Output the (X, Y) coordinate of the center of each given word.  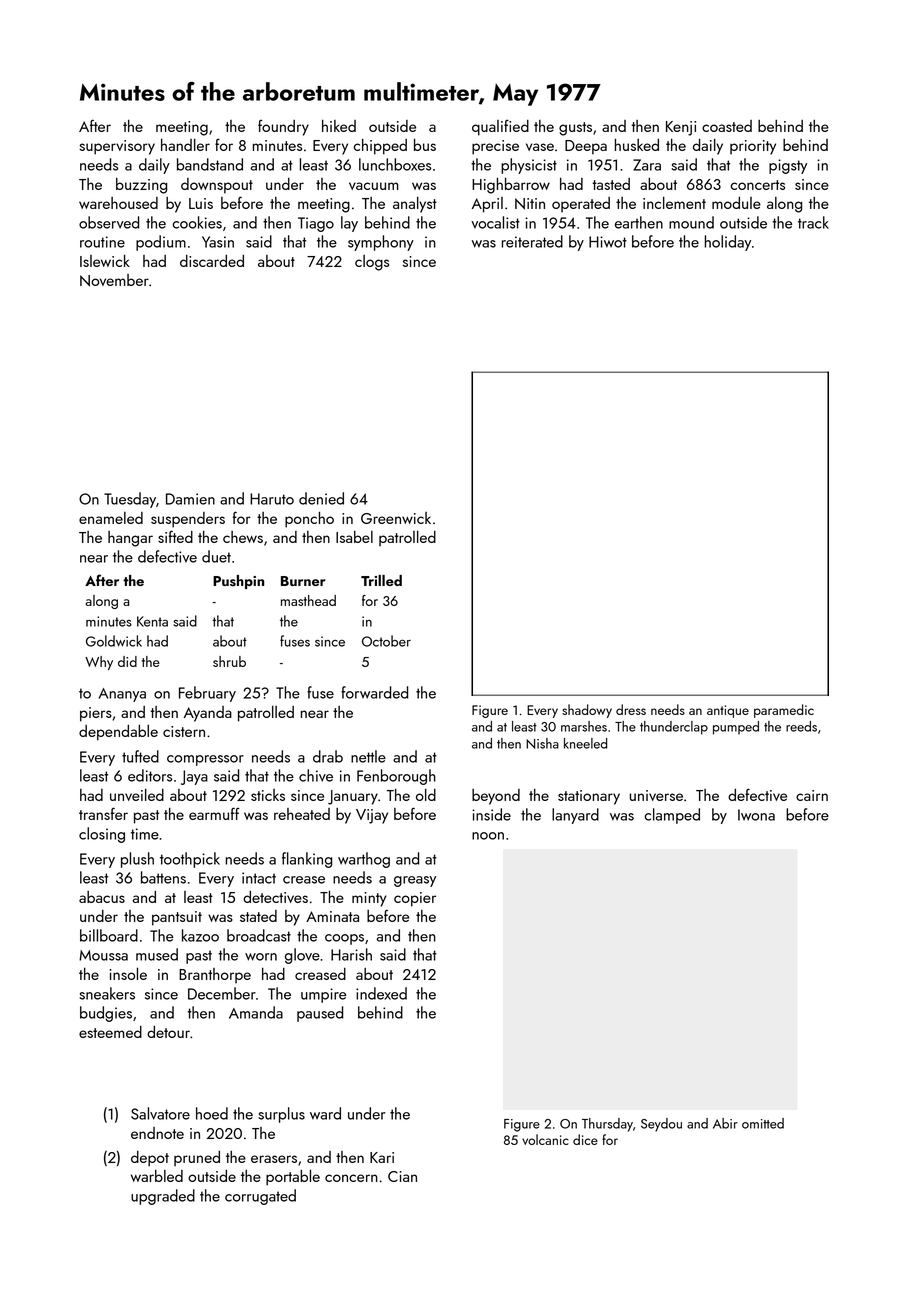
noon (488, 836)
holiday (728, 243)
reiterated (532, 241)
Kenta (152, 621)
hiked (339, 126)
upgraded (163, 1197)
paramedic (784, 711)
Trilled (381, 580)
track (813, 222)
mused (157, 954)
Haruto (272, 499)
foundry (283, 128)
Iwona (756, 815)
